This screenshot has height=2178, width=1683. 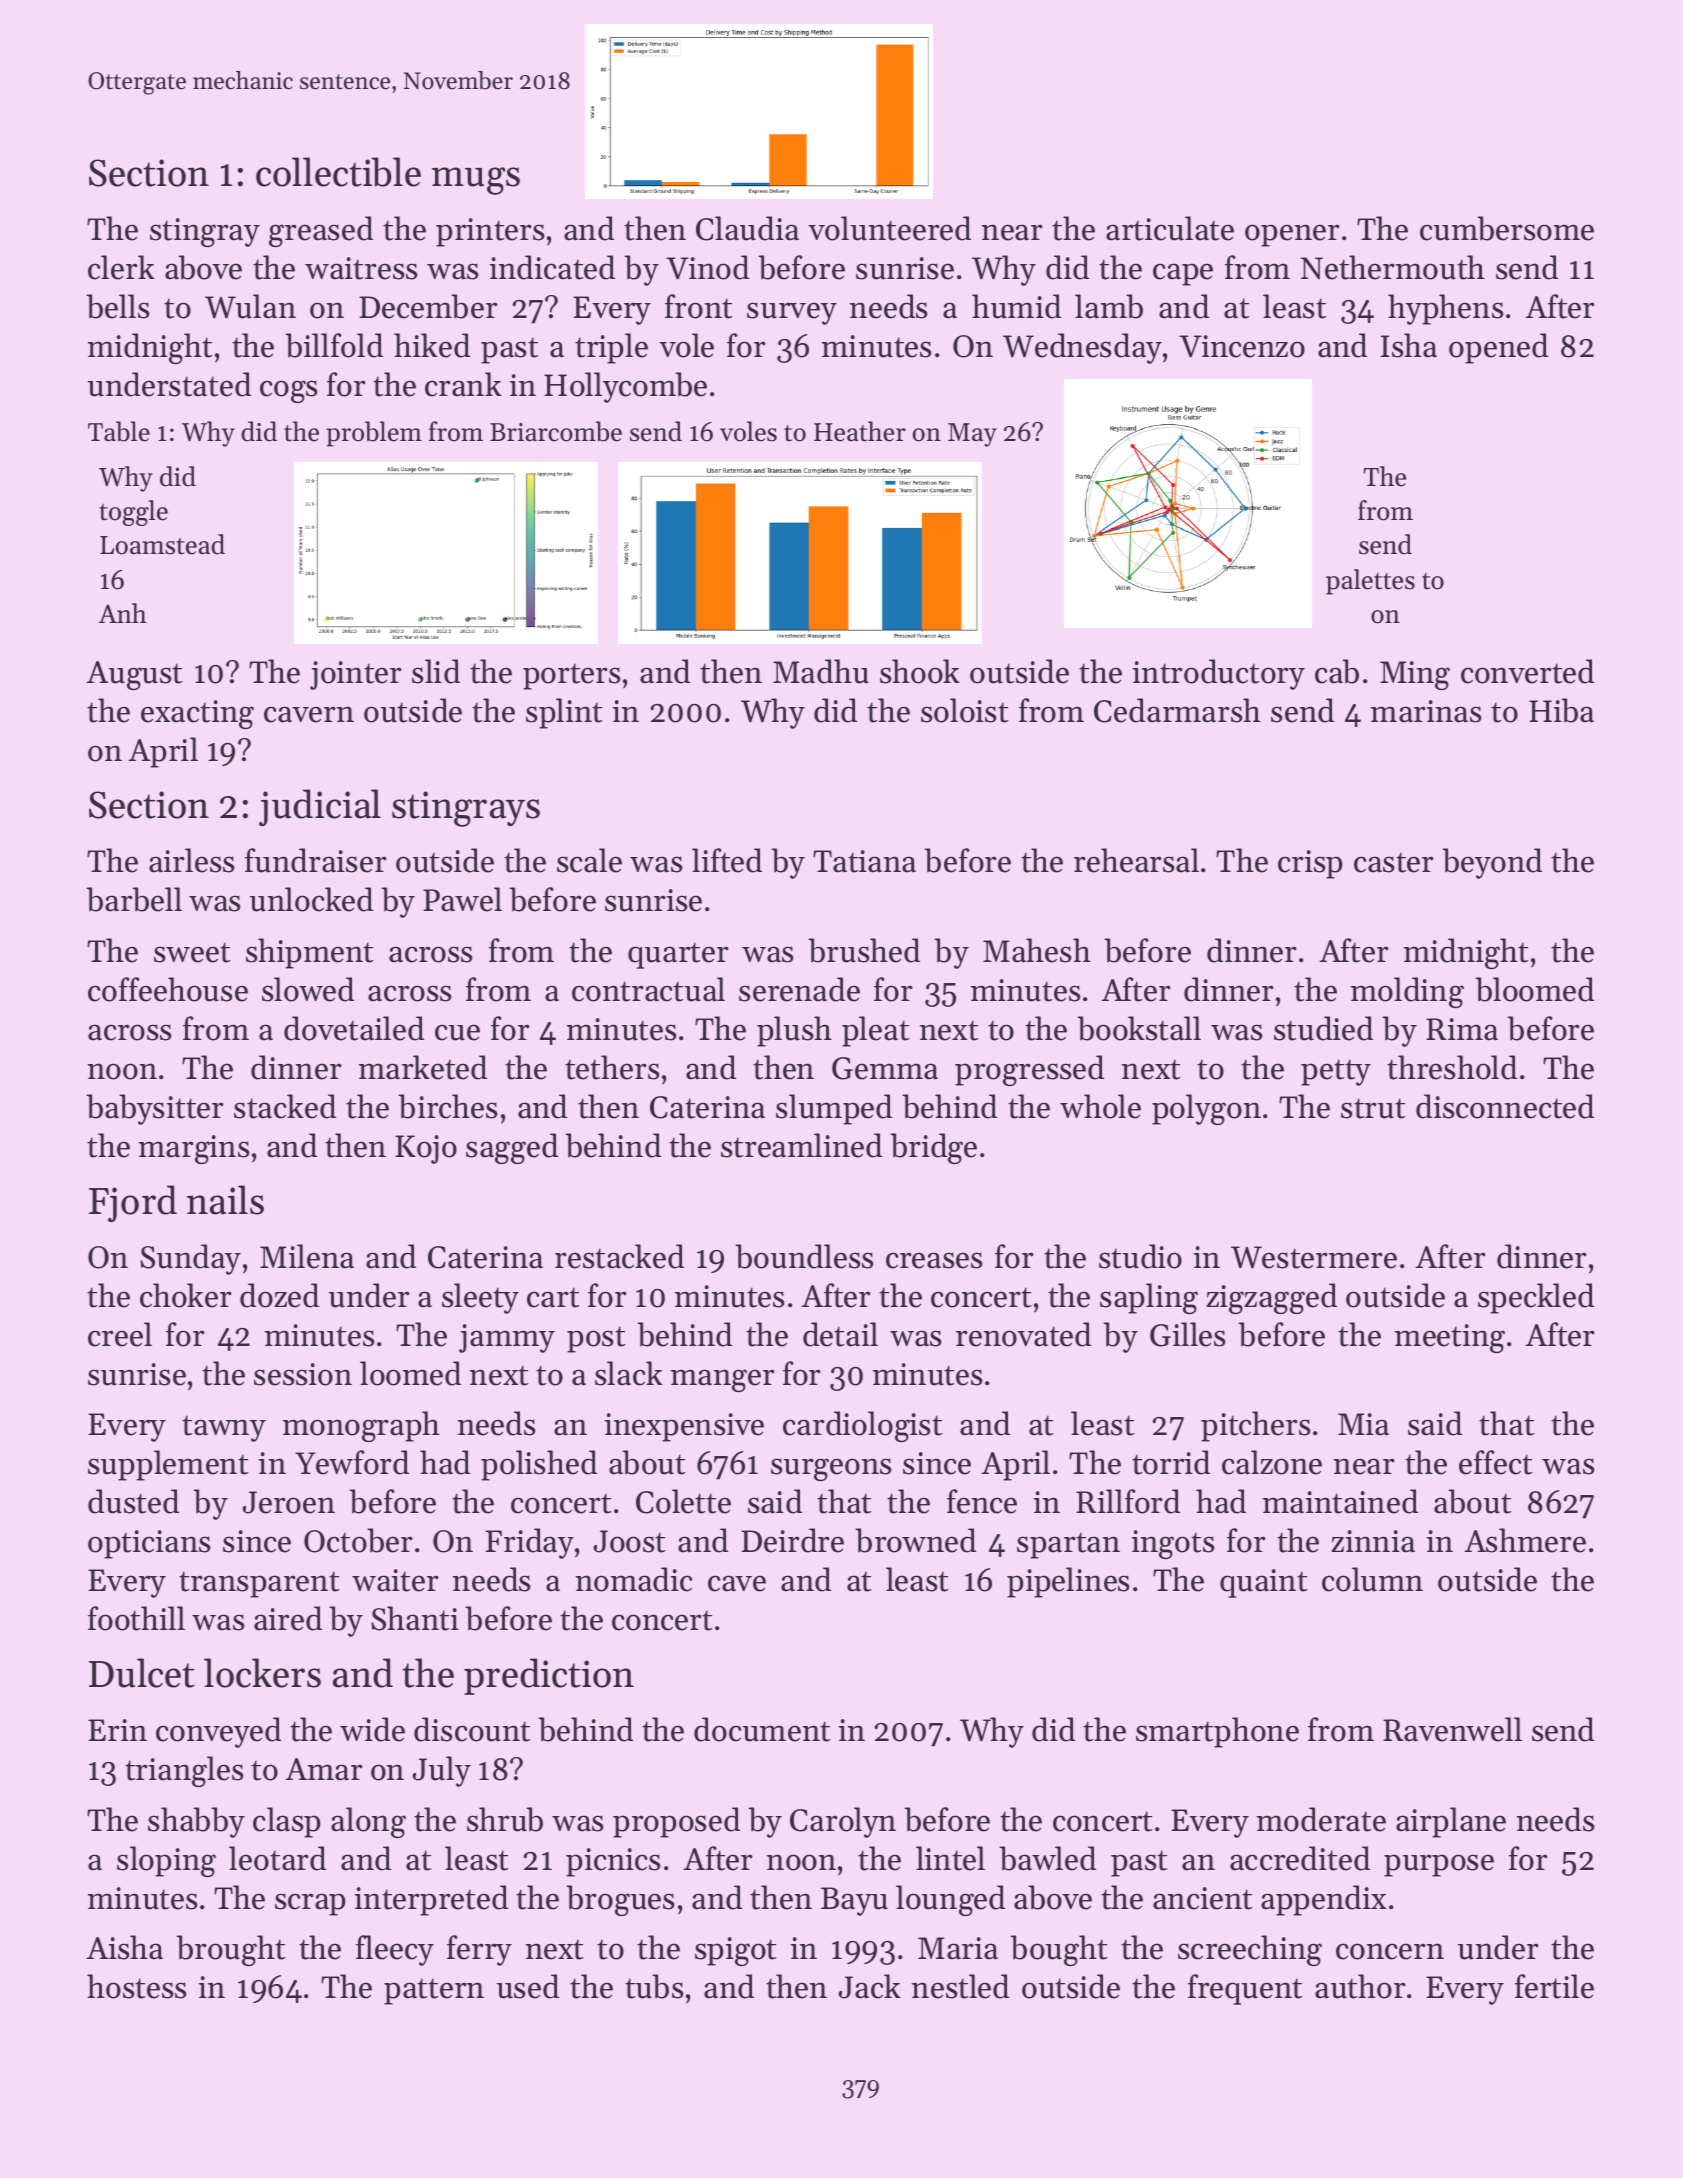 I want to click on cumbersome, so click(x=1507, y=228).
